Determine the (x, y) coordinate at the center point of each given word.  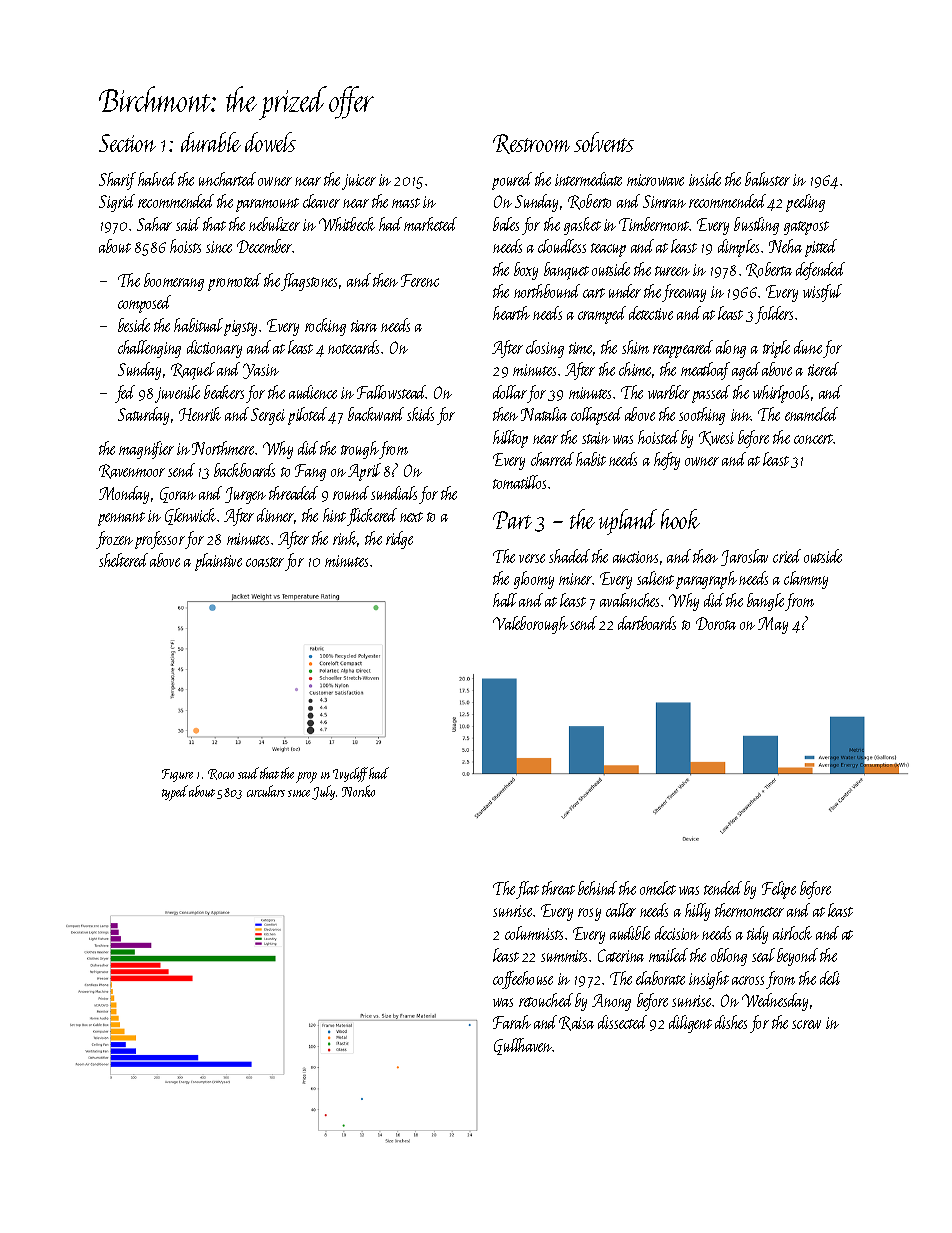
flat (528, 890)
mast (406, 203)
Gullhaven (523, 1046)
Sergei (268, 416)
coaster (265, 562)
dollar (510, 392)
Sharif (117, 181)
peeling (805, 203)
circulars (266, 791)
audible (630, 933)
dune (808, 347)
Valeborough (530, 625)
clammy (806, 580)
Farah (512, 1022)
